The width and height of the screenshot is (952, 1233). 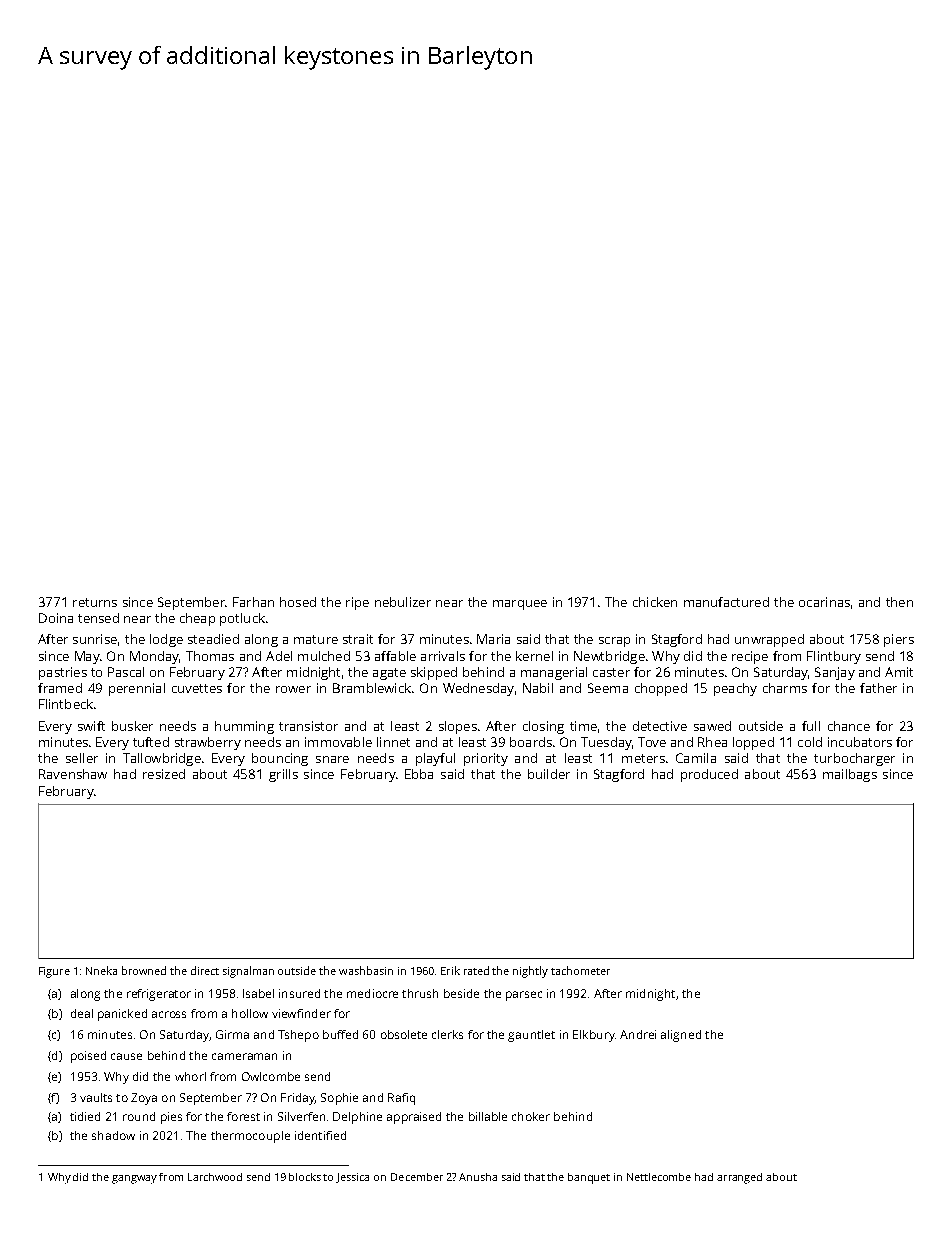 What do you see at coordinates (253, 602) in the screenshot?
I see `Farhan` at bounding box center [253, 602].
